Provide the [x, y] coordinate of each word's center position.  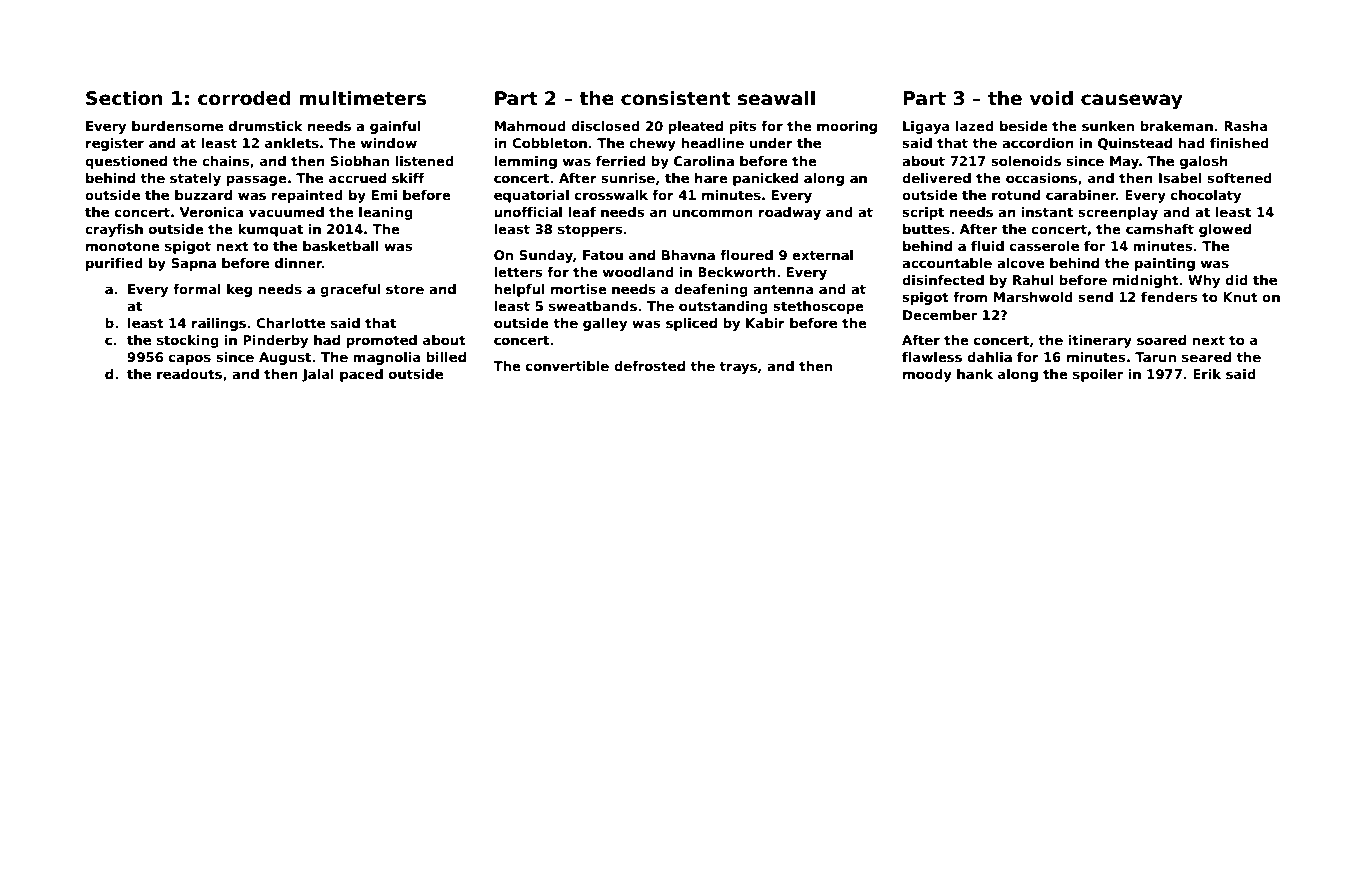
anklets [292, 143]
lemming [525, 162]
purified [114, 264]
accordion [1038, 143]
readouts [189, 374]
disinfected [943, 280]
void [1051, 98]
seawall [776, 98]
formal [197, 289]
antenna [783, 289]
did [1236, 280]
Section [124, 98]
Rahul [1033, 280]
